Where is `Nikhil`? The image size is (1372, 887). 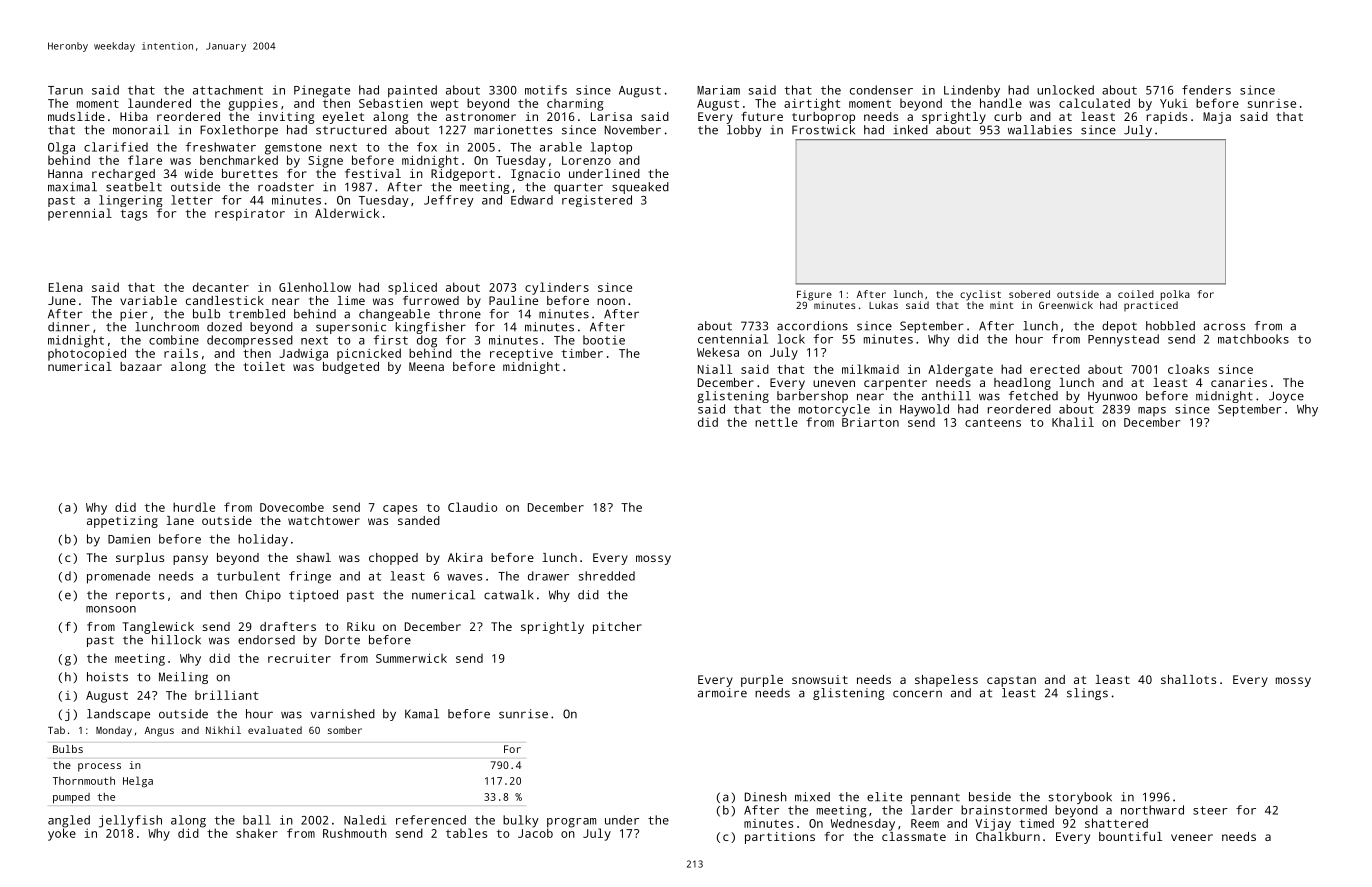
Nikhil is located at coordinates (223, 730).
